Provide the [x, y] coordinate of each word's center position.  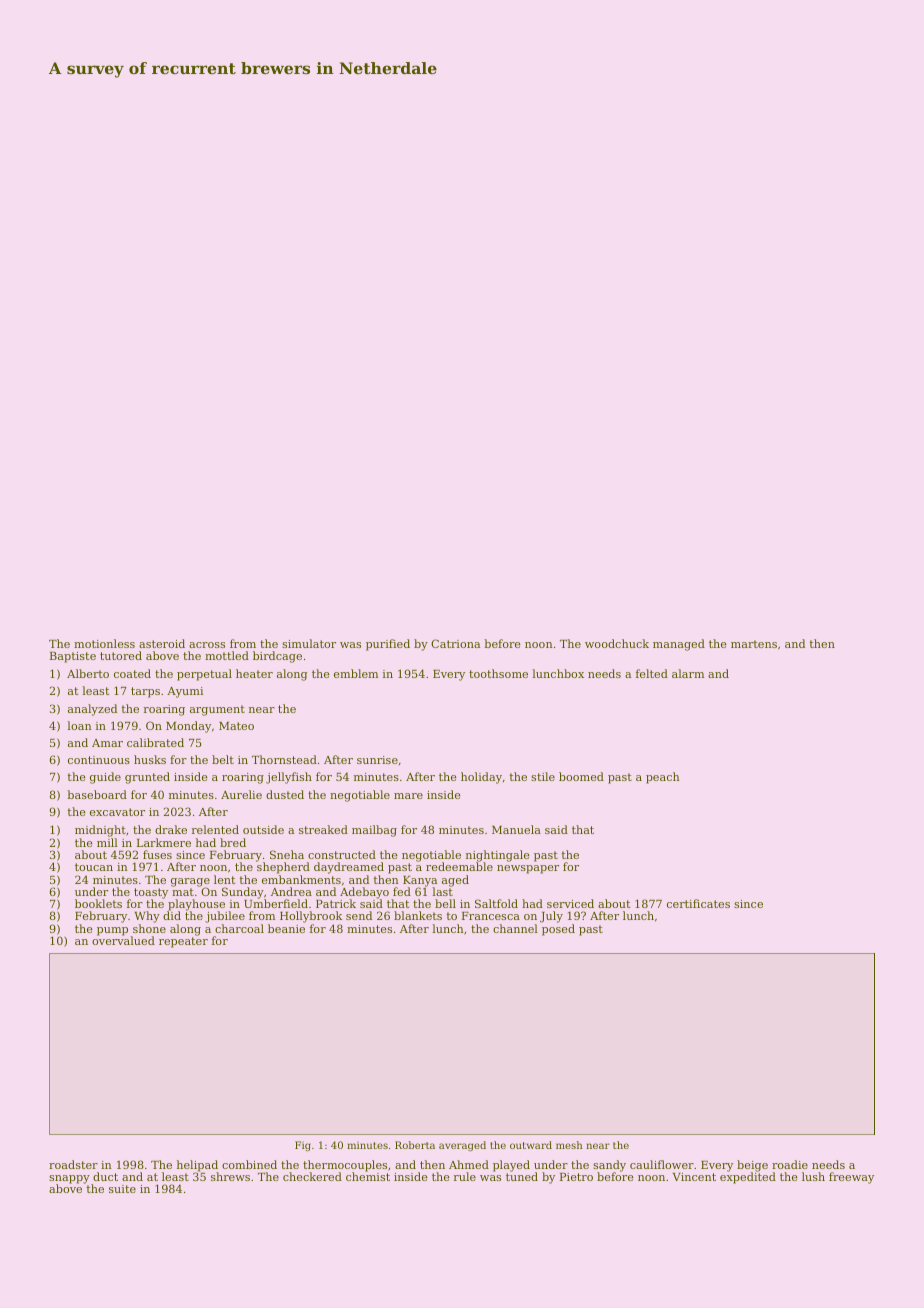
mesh [569, 1145]
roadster [73, 1164]
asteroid [162, 643]
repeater [183, 942]
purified [388, 645]
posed [558, 930]
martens [754, 644]
